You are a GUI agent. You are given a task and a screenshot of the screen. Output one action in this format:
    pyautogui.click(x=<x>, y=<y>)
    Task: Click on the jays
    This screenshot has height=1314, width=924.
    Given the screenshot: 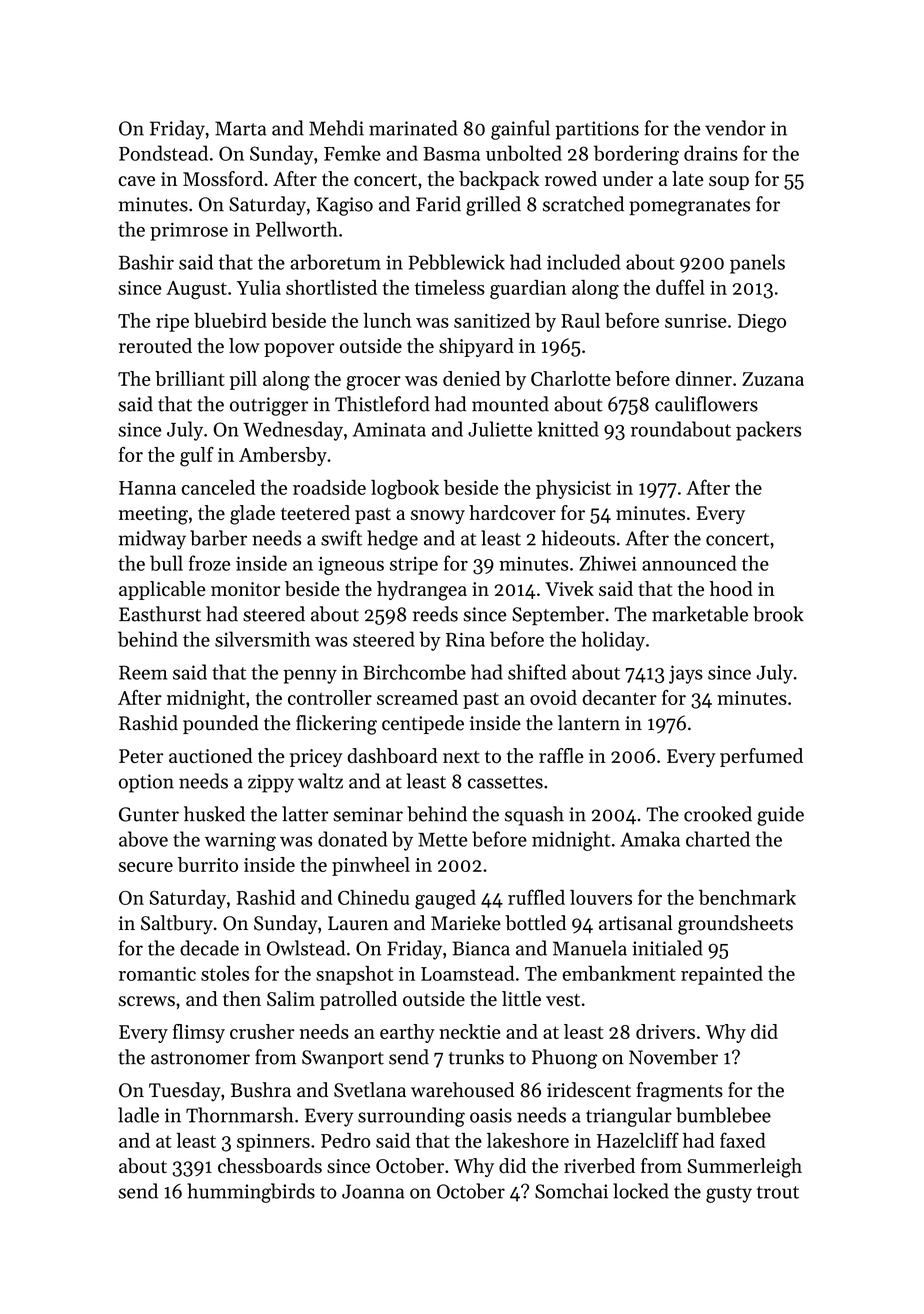 What is the action you would take?
    pyautogui.click(x=686, y=674)
